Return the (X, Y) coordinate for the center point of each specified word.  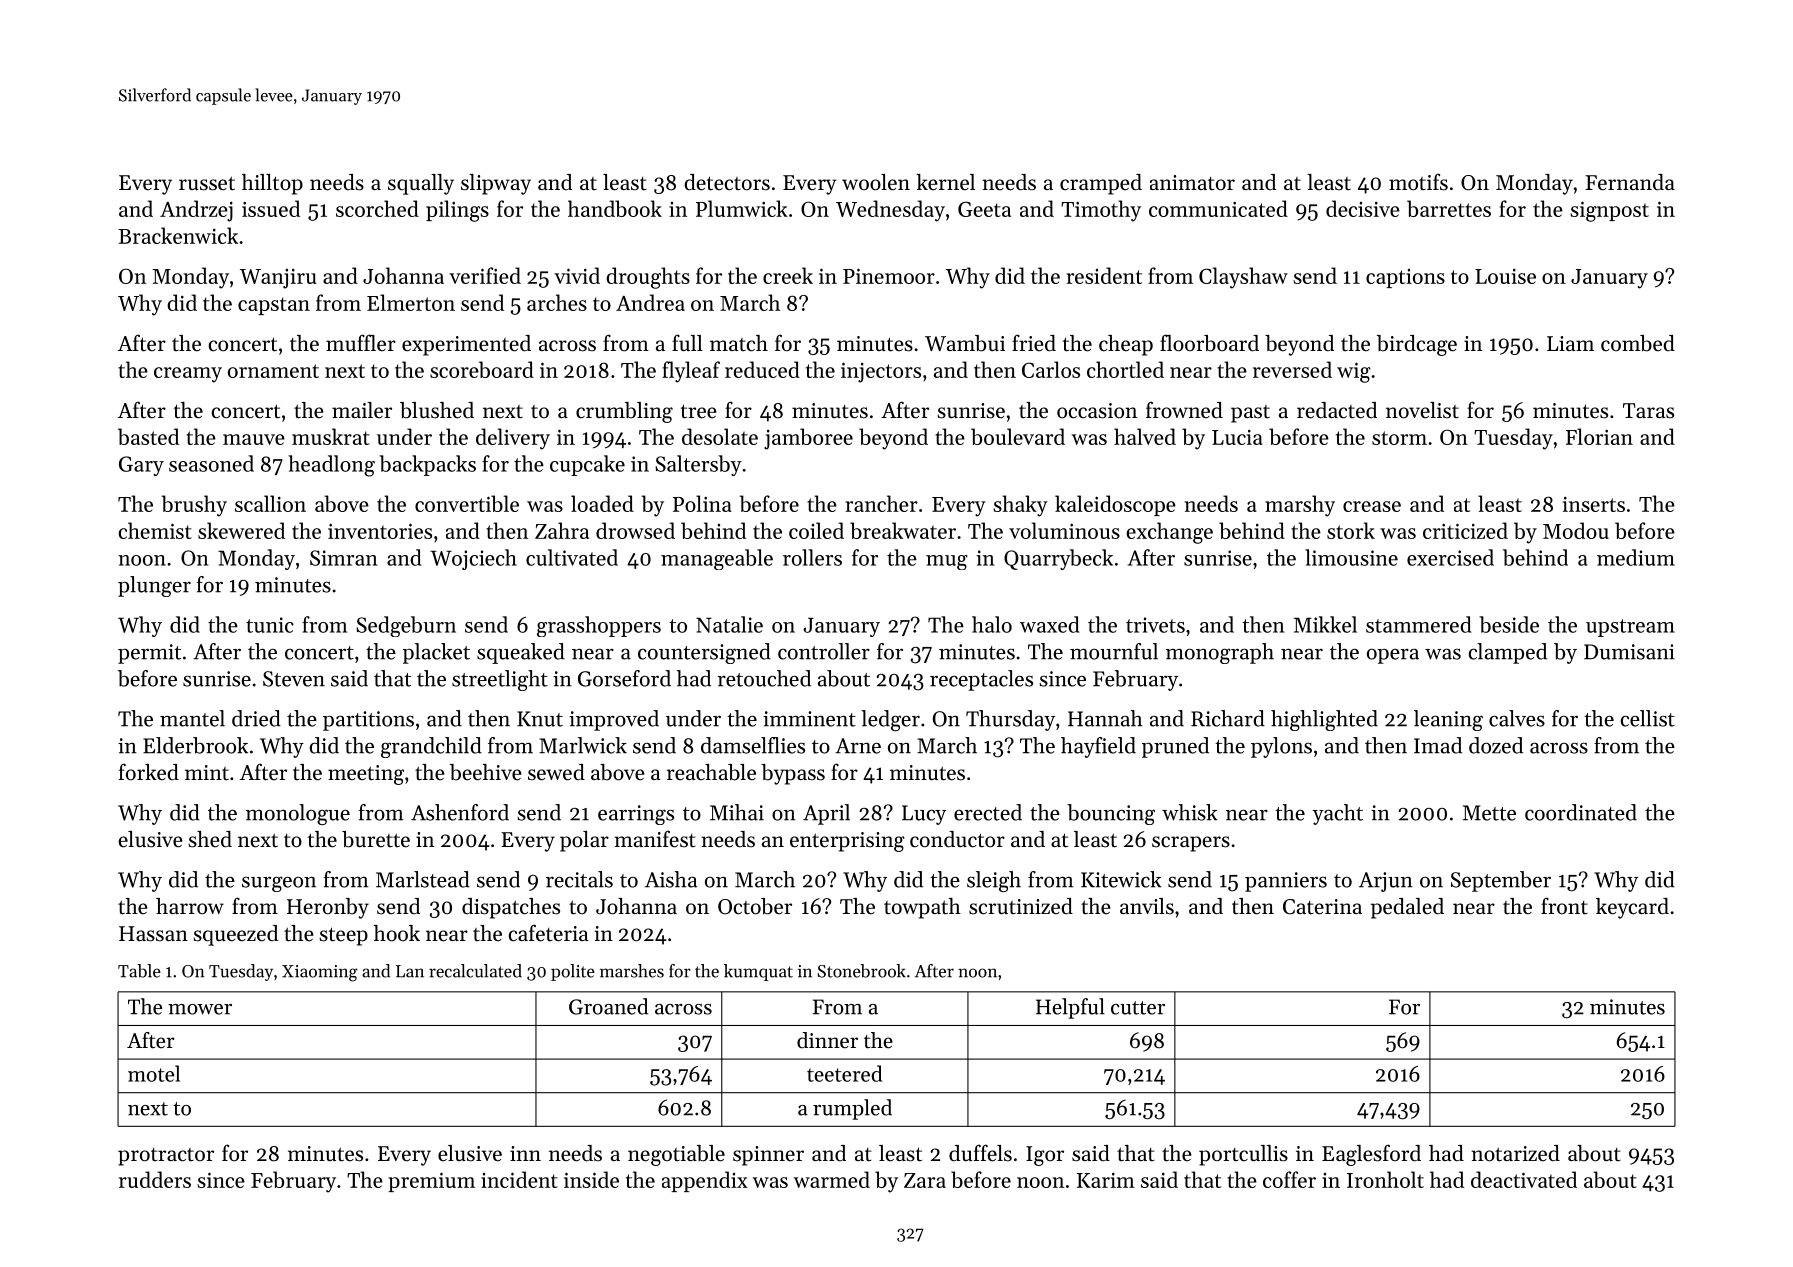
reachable (711, 772)
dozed (1496, 745)
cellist (1648, 718)
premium (431, 1182)
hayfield (1098, 747)
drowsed (635, 530)
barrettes (1449, 208)
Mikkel (1325, 624)
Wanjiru (278, 279)
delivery (513, 439)
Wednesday (890, 211)
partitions (368, 721)
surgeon (279, 884)
